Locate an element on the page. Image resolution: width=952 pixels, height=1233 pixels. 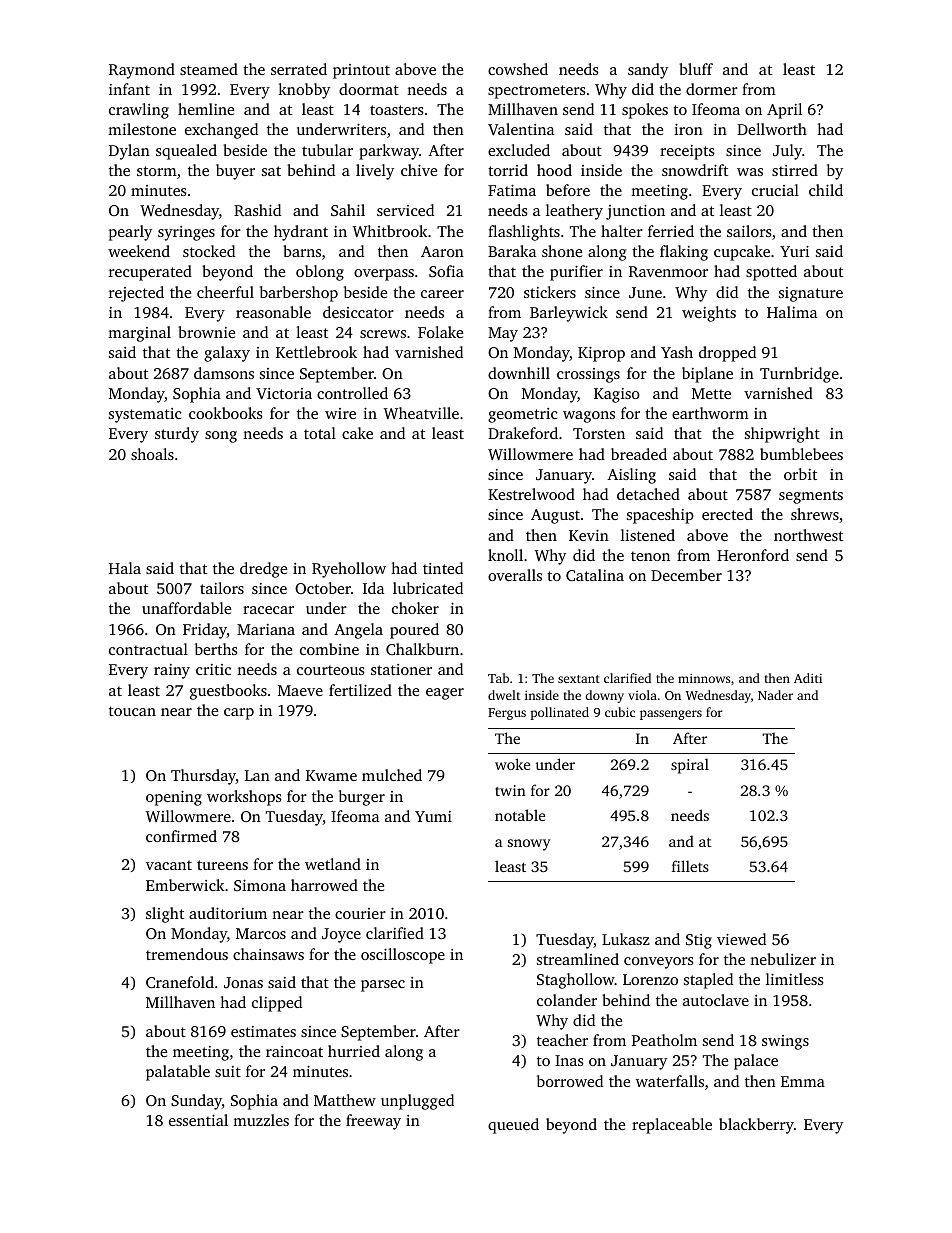
breaded is located at coordinates (639, 454).
